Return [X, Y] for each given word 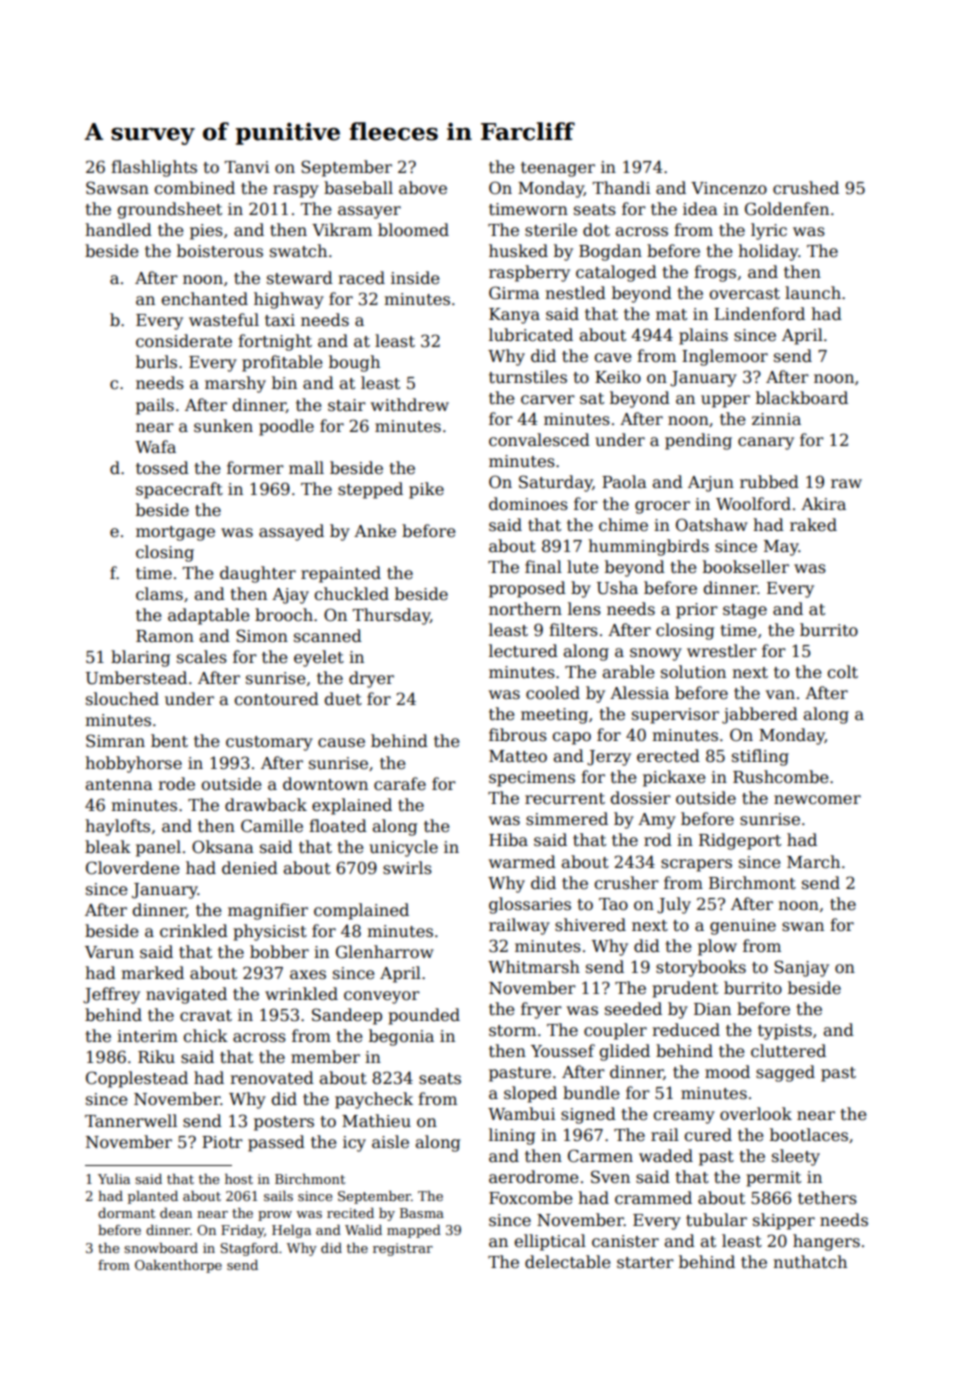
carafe [400, 784]
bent [169, 741]
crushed [806, 188]
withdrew [410, 405]
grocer [662, 507]
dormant [126, 1213]
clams [159, 594]
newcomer [817, 800]
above [423, 187]
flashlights [154, 168]
